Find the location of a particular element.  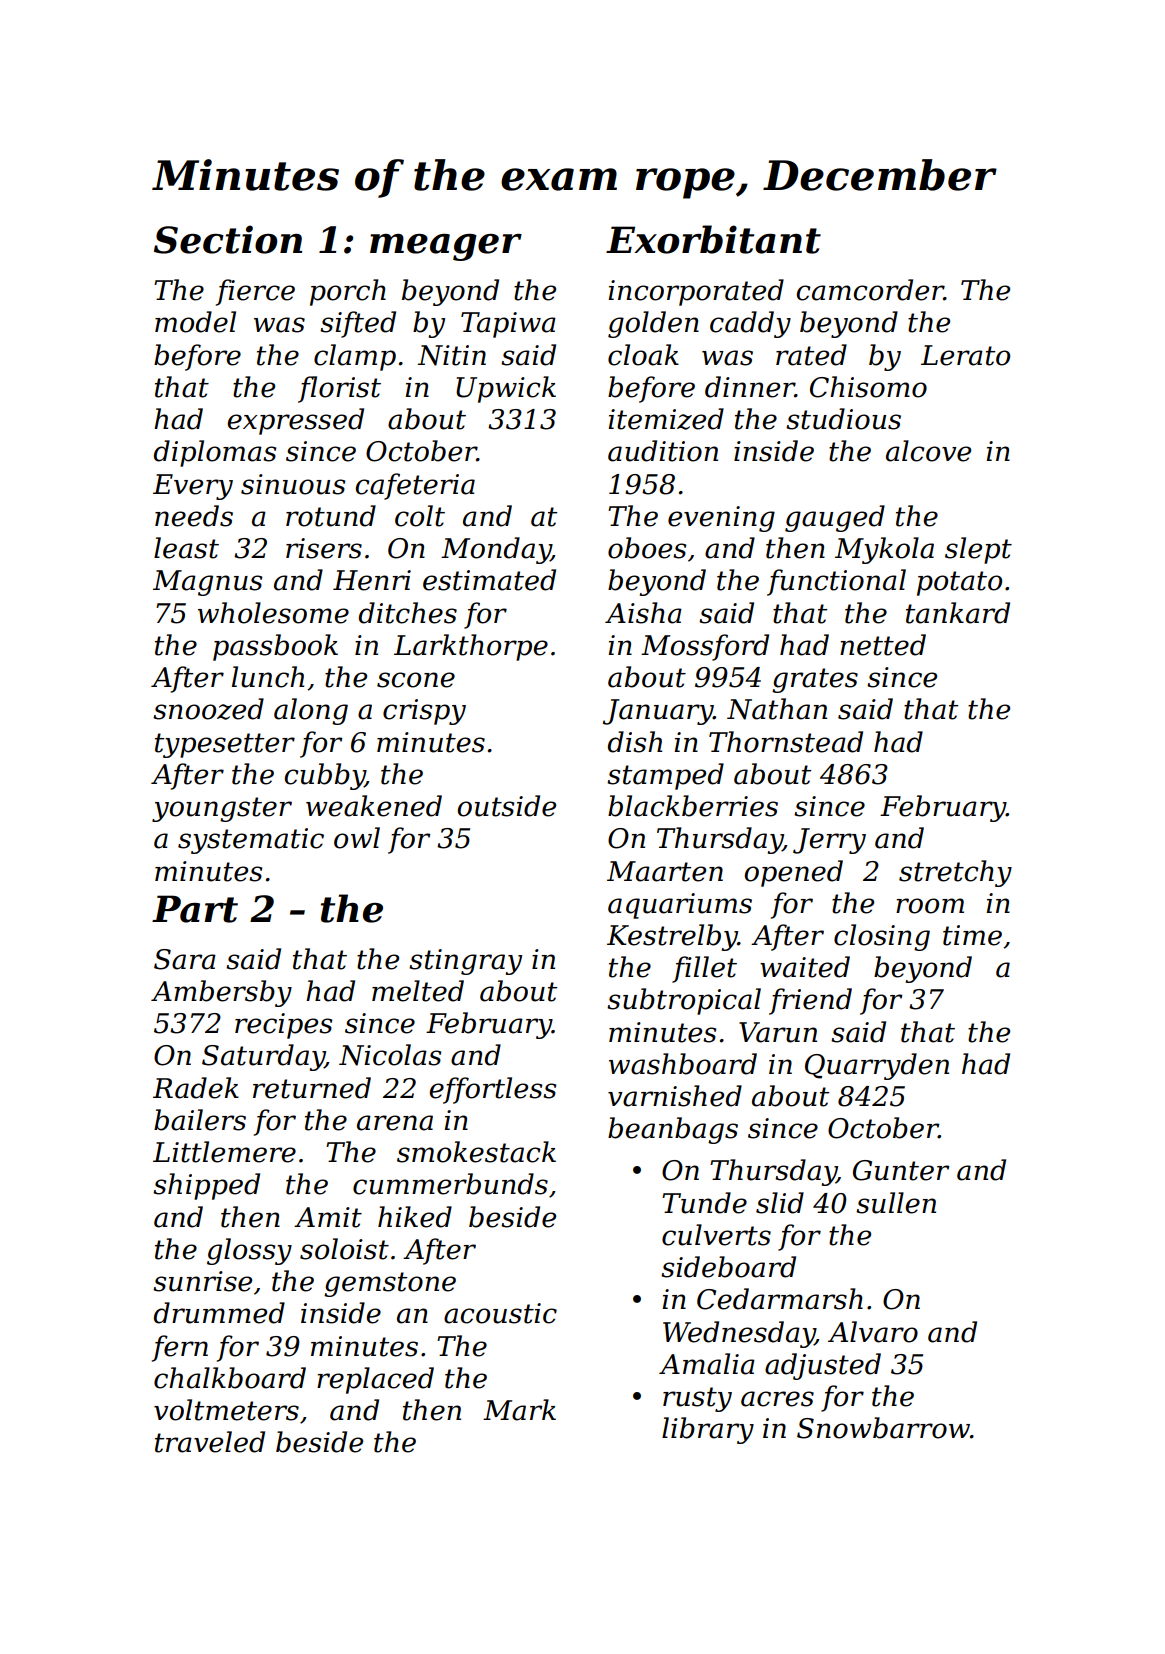

Varun is located at coordinates (778, 1032).
